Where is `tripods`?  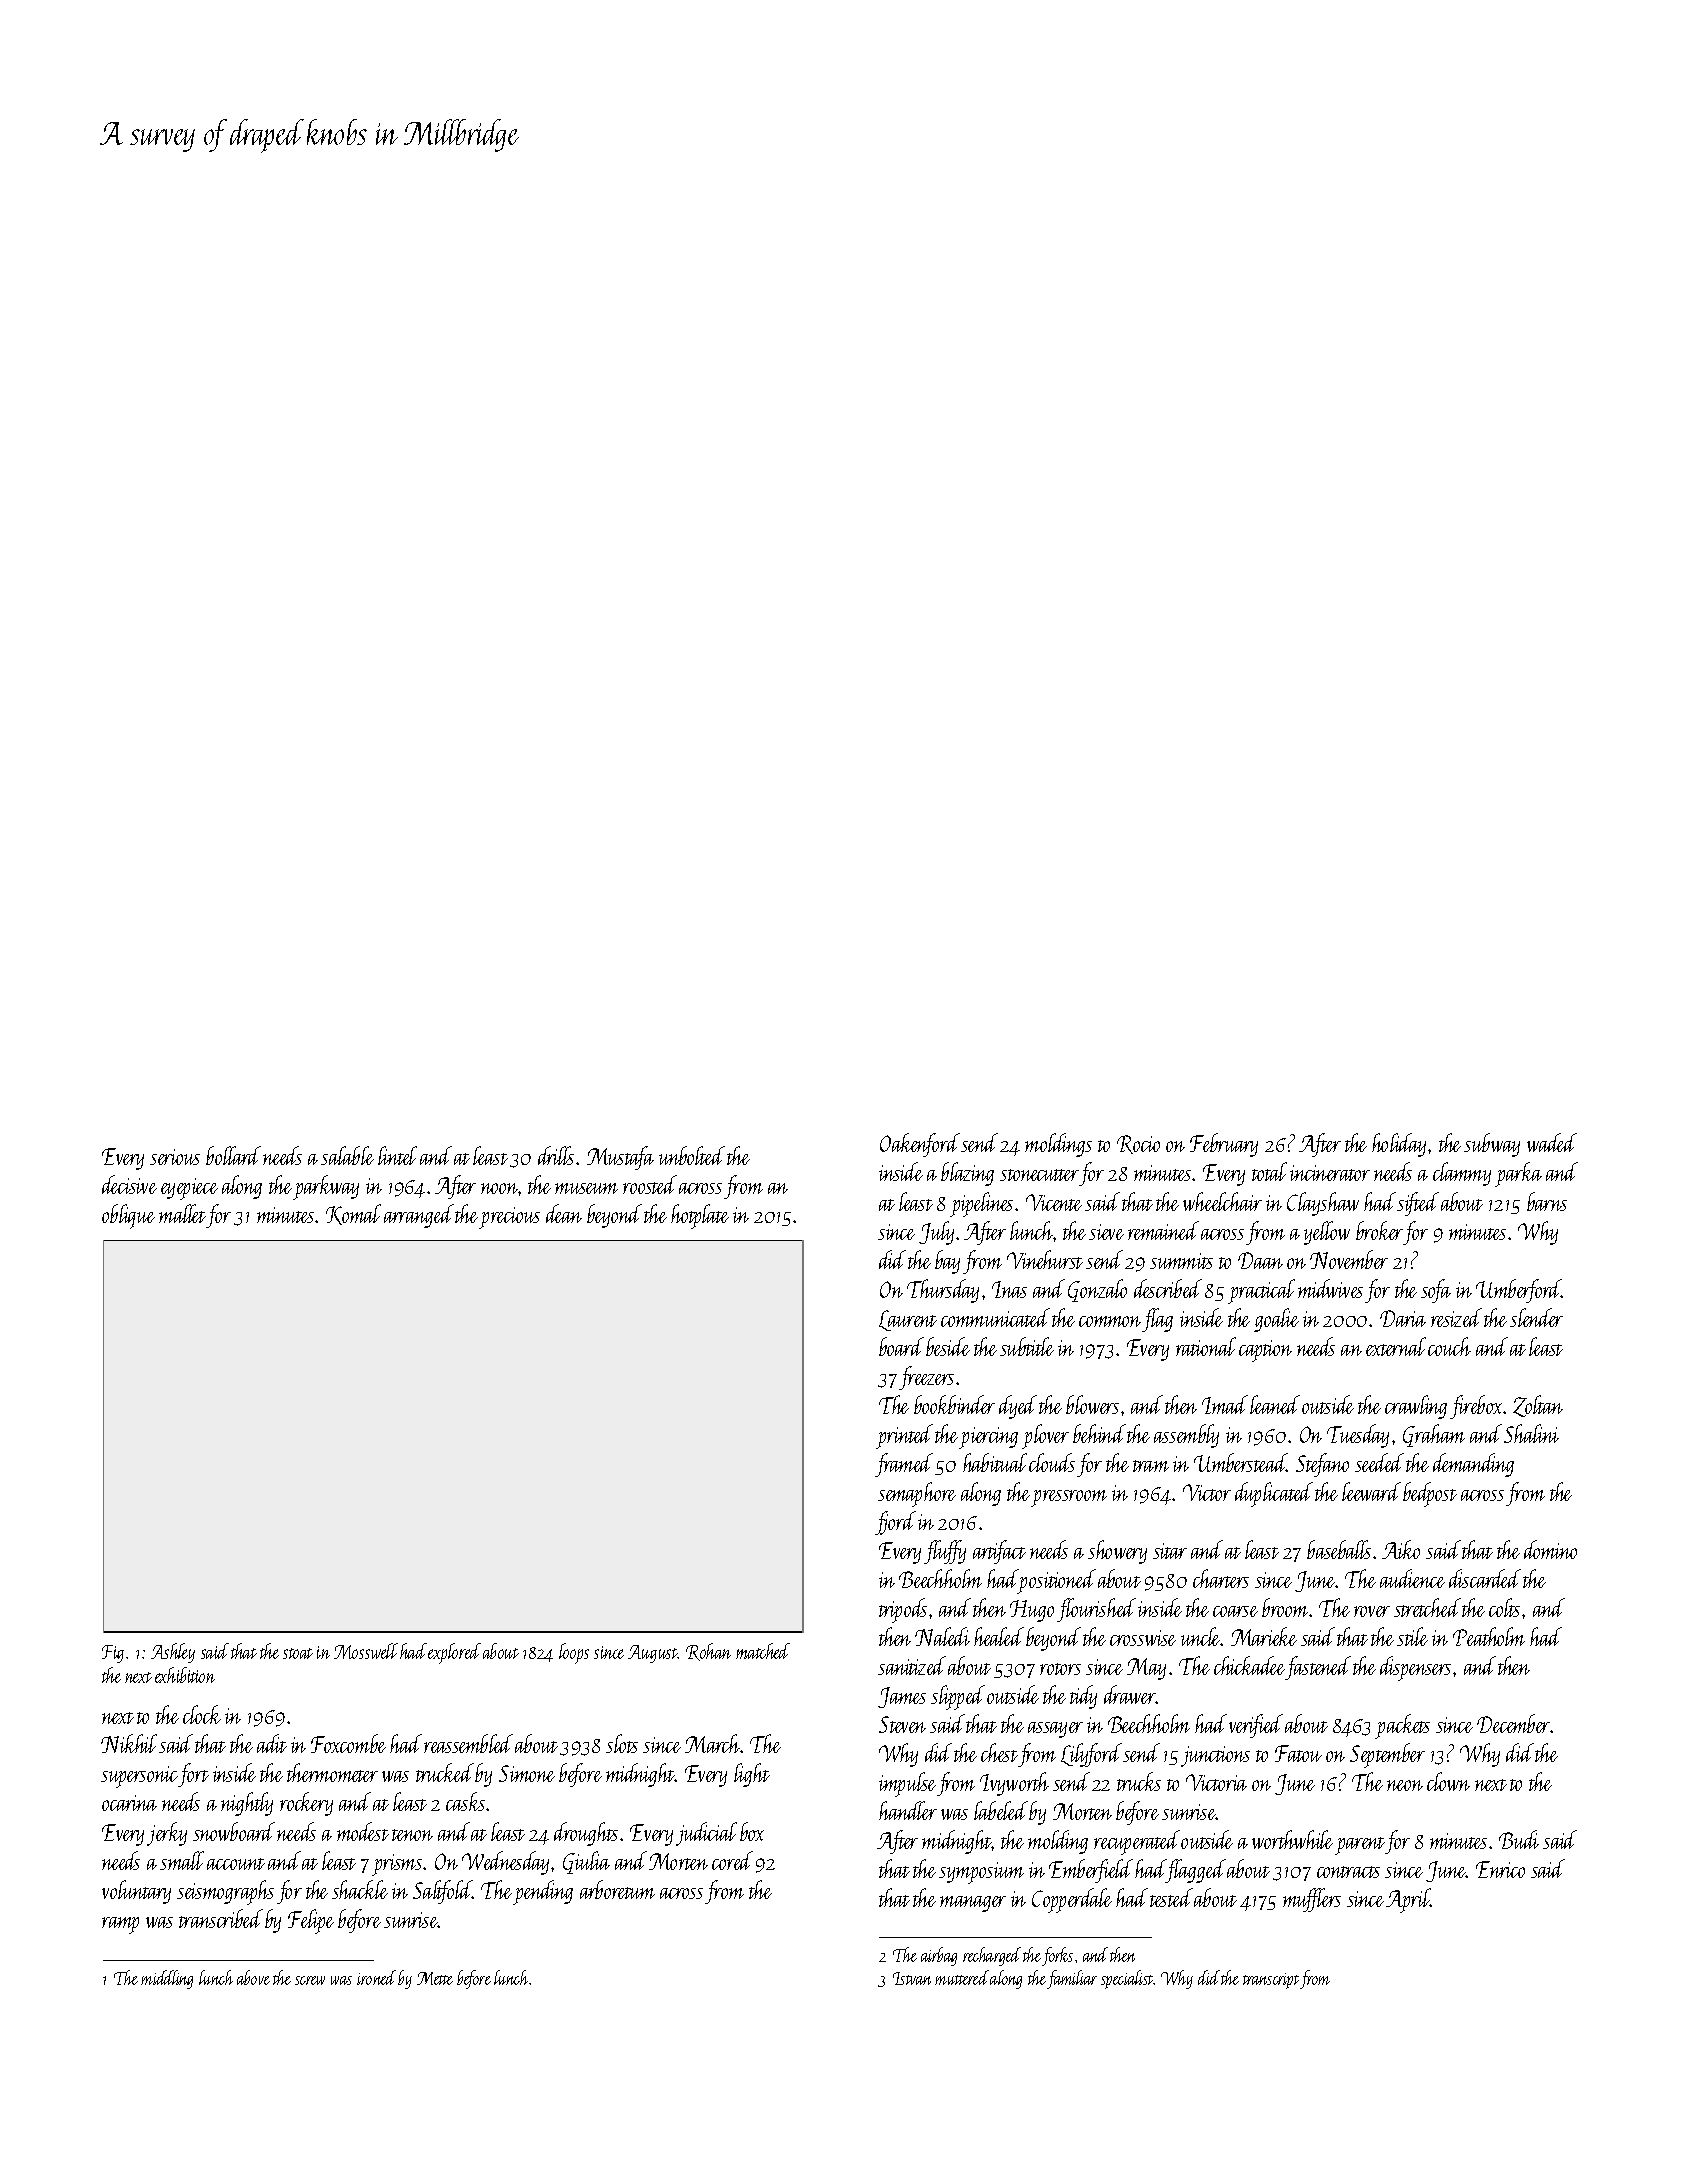
tripods is located at coordinates (903, 1610).
